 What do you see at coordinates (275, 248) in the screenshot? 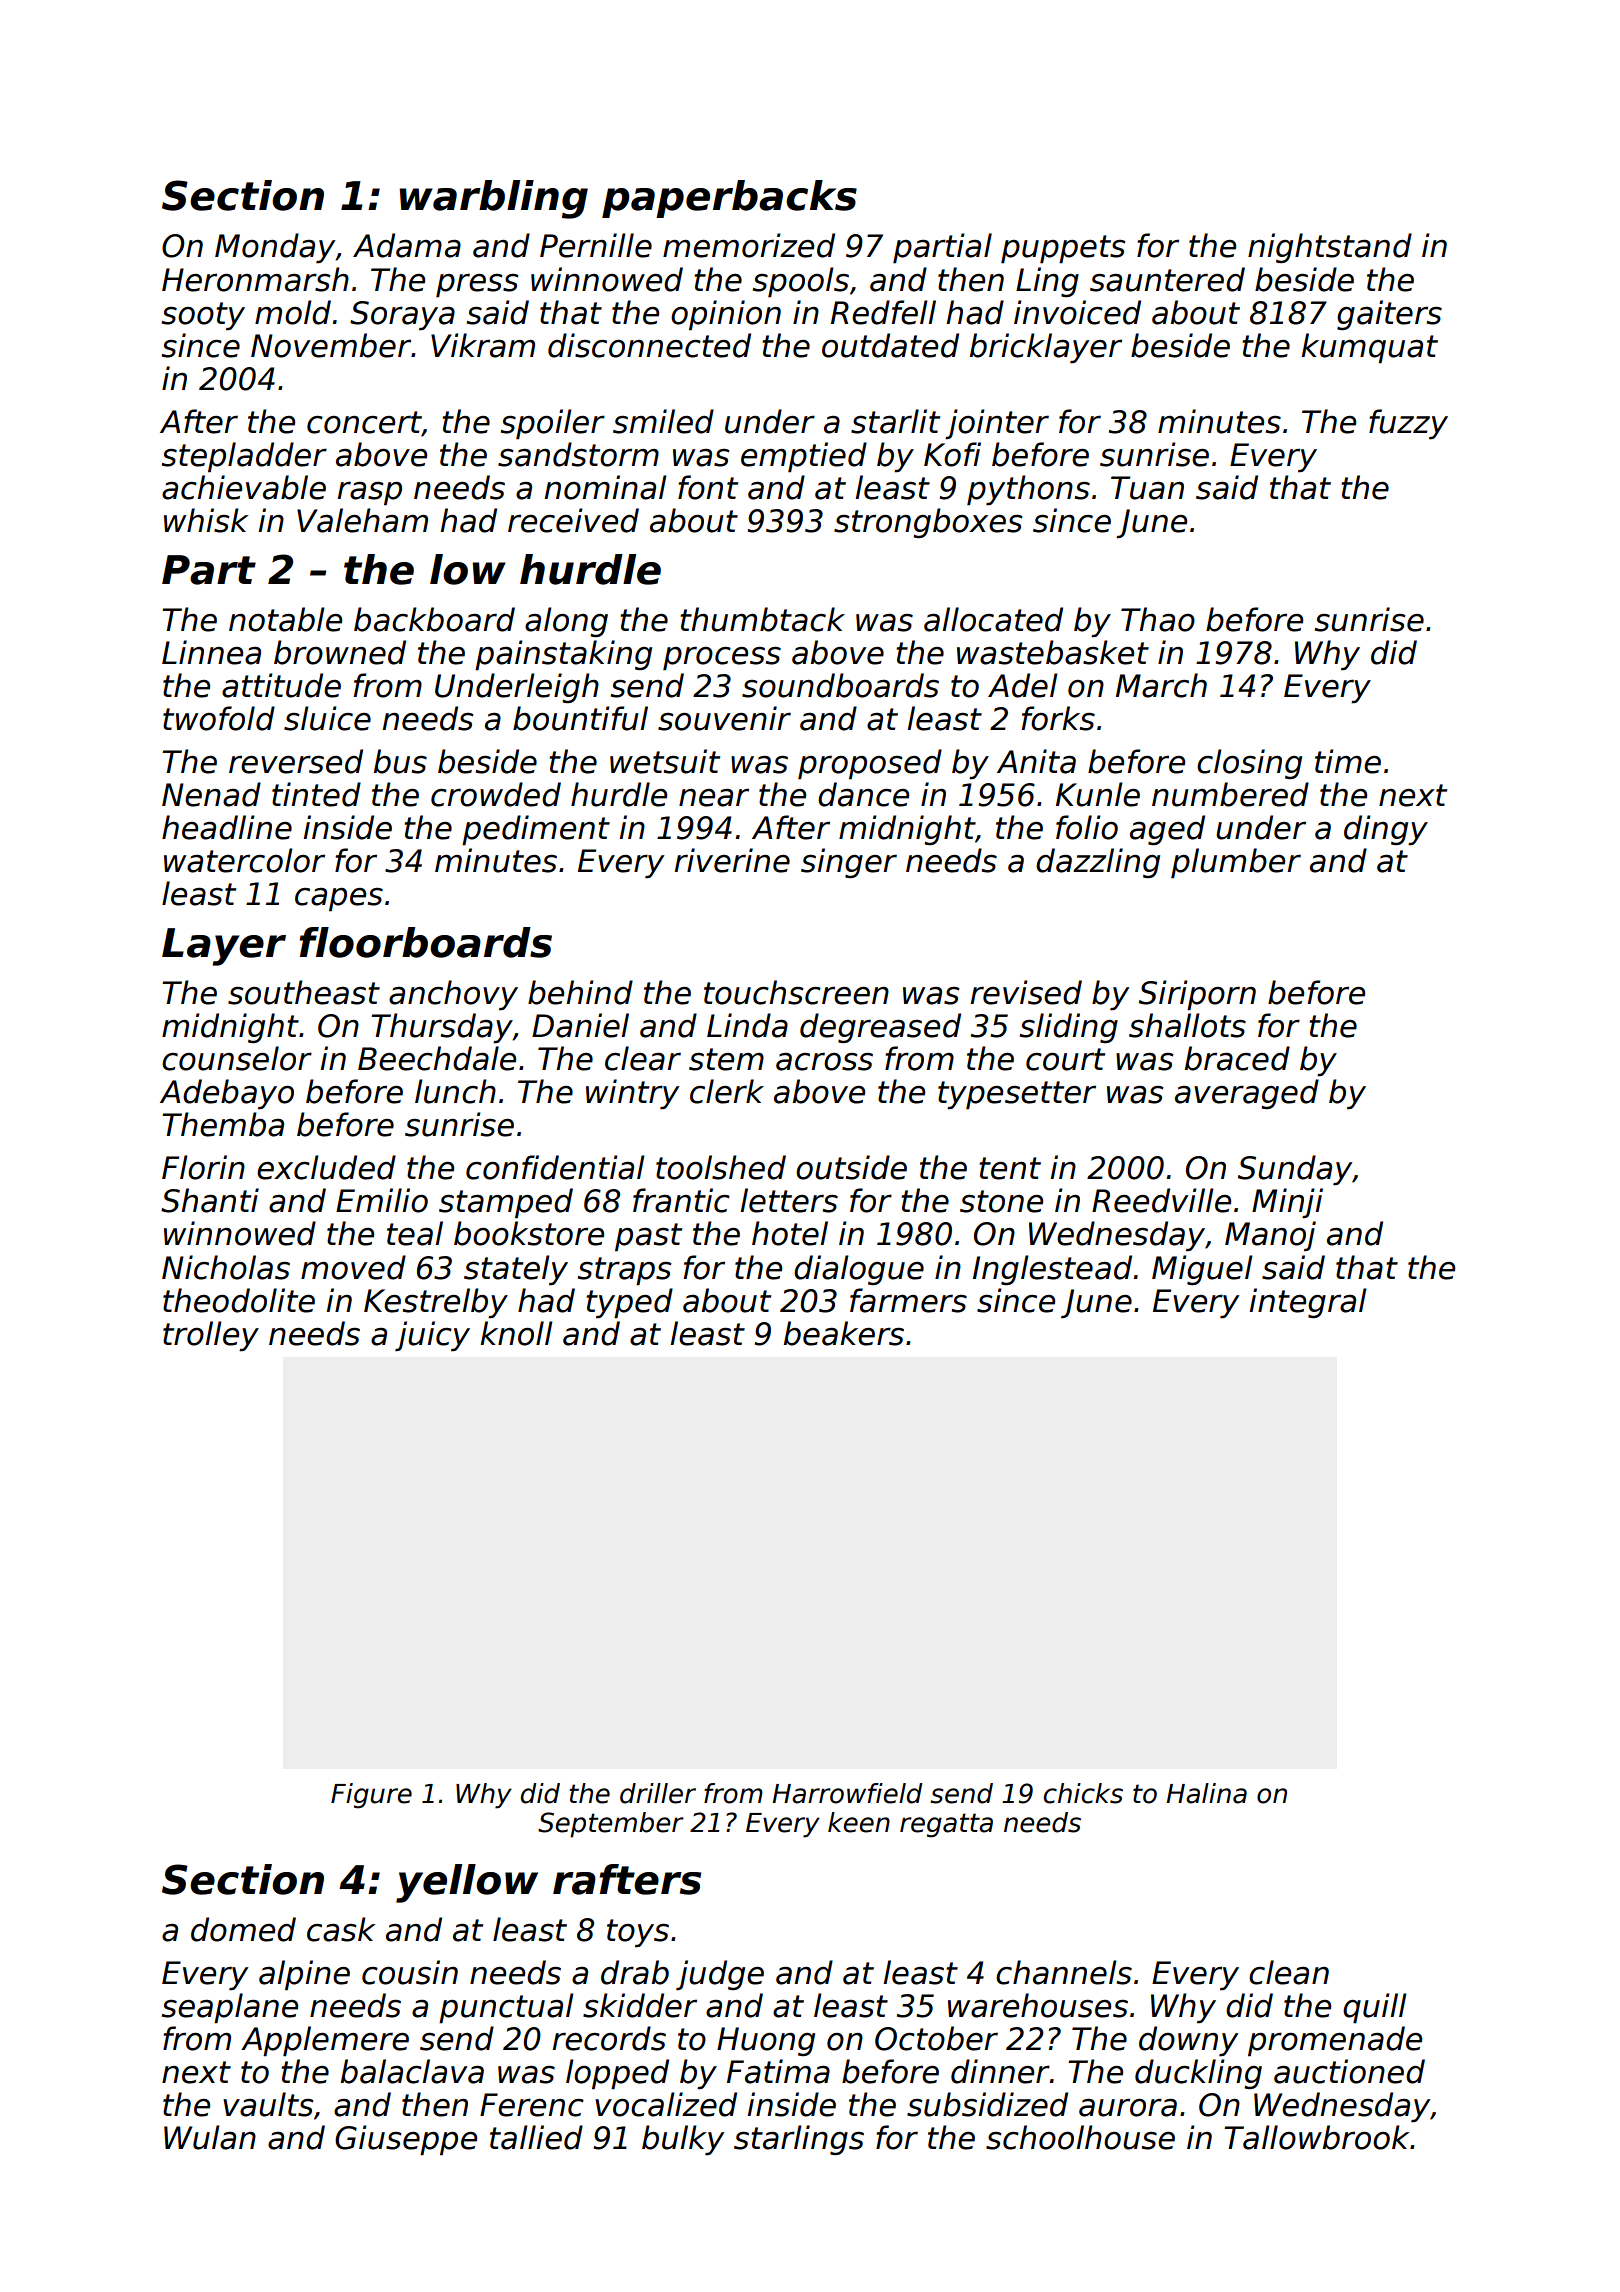
I see `Monday` at bounding box center [275, 248].
